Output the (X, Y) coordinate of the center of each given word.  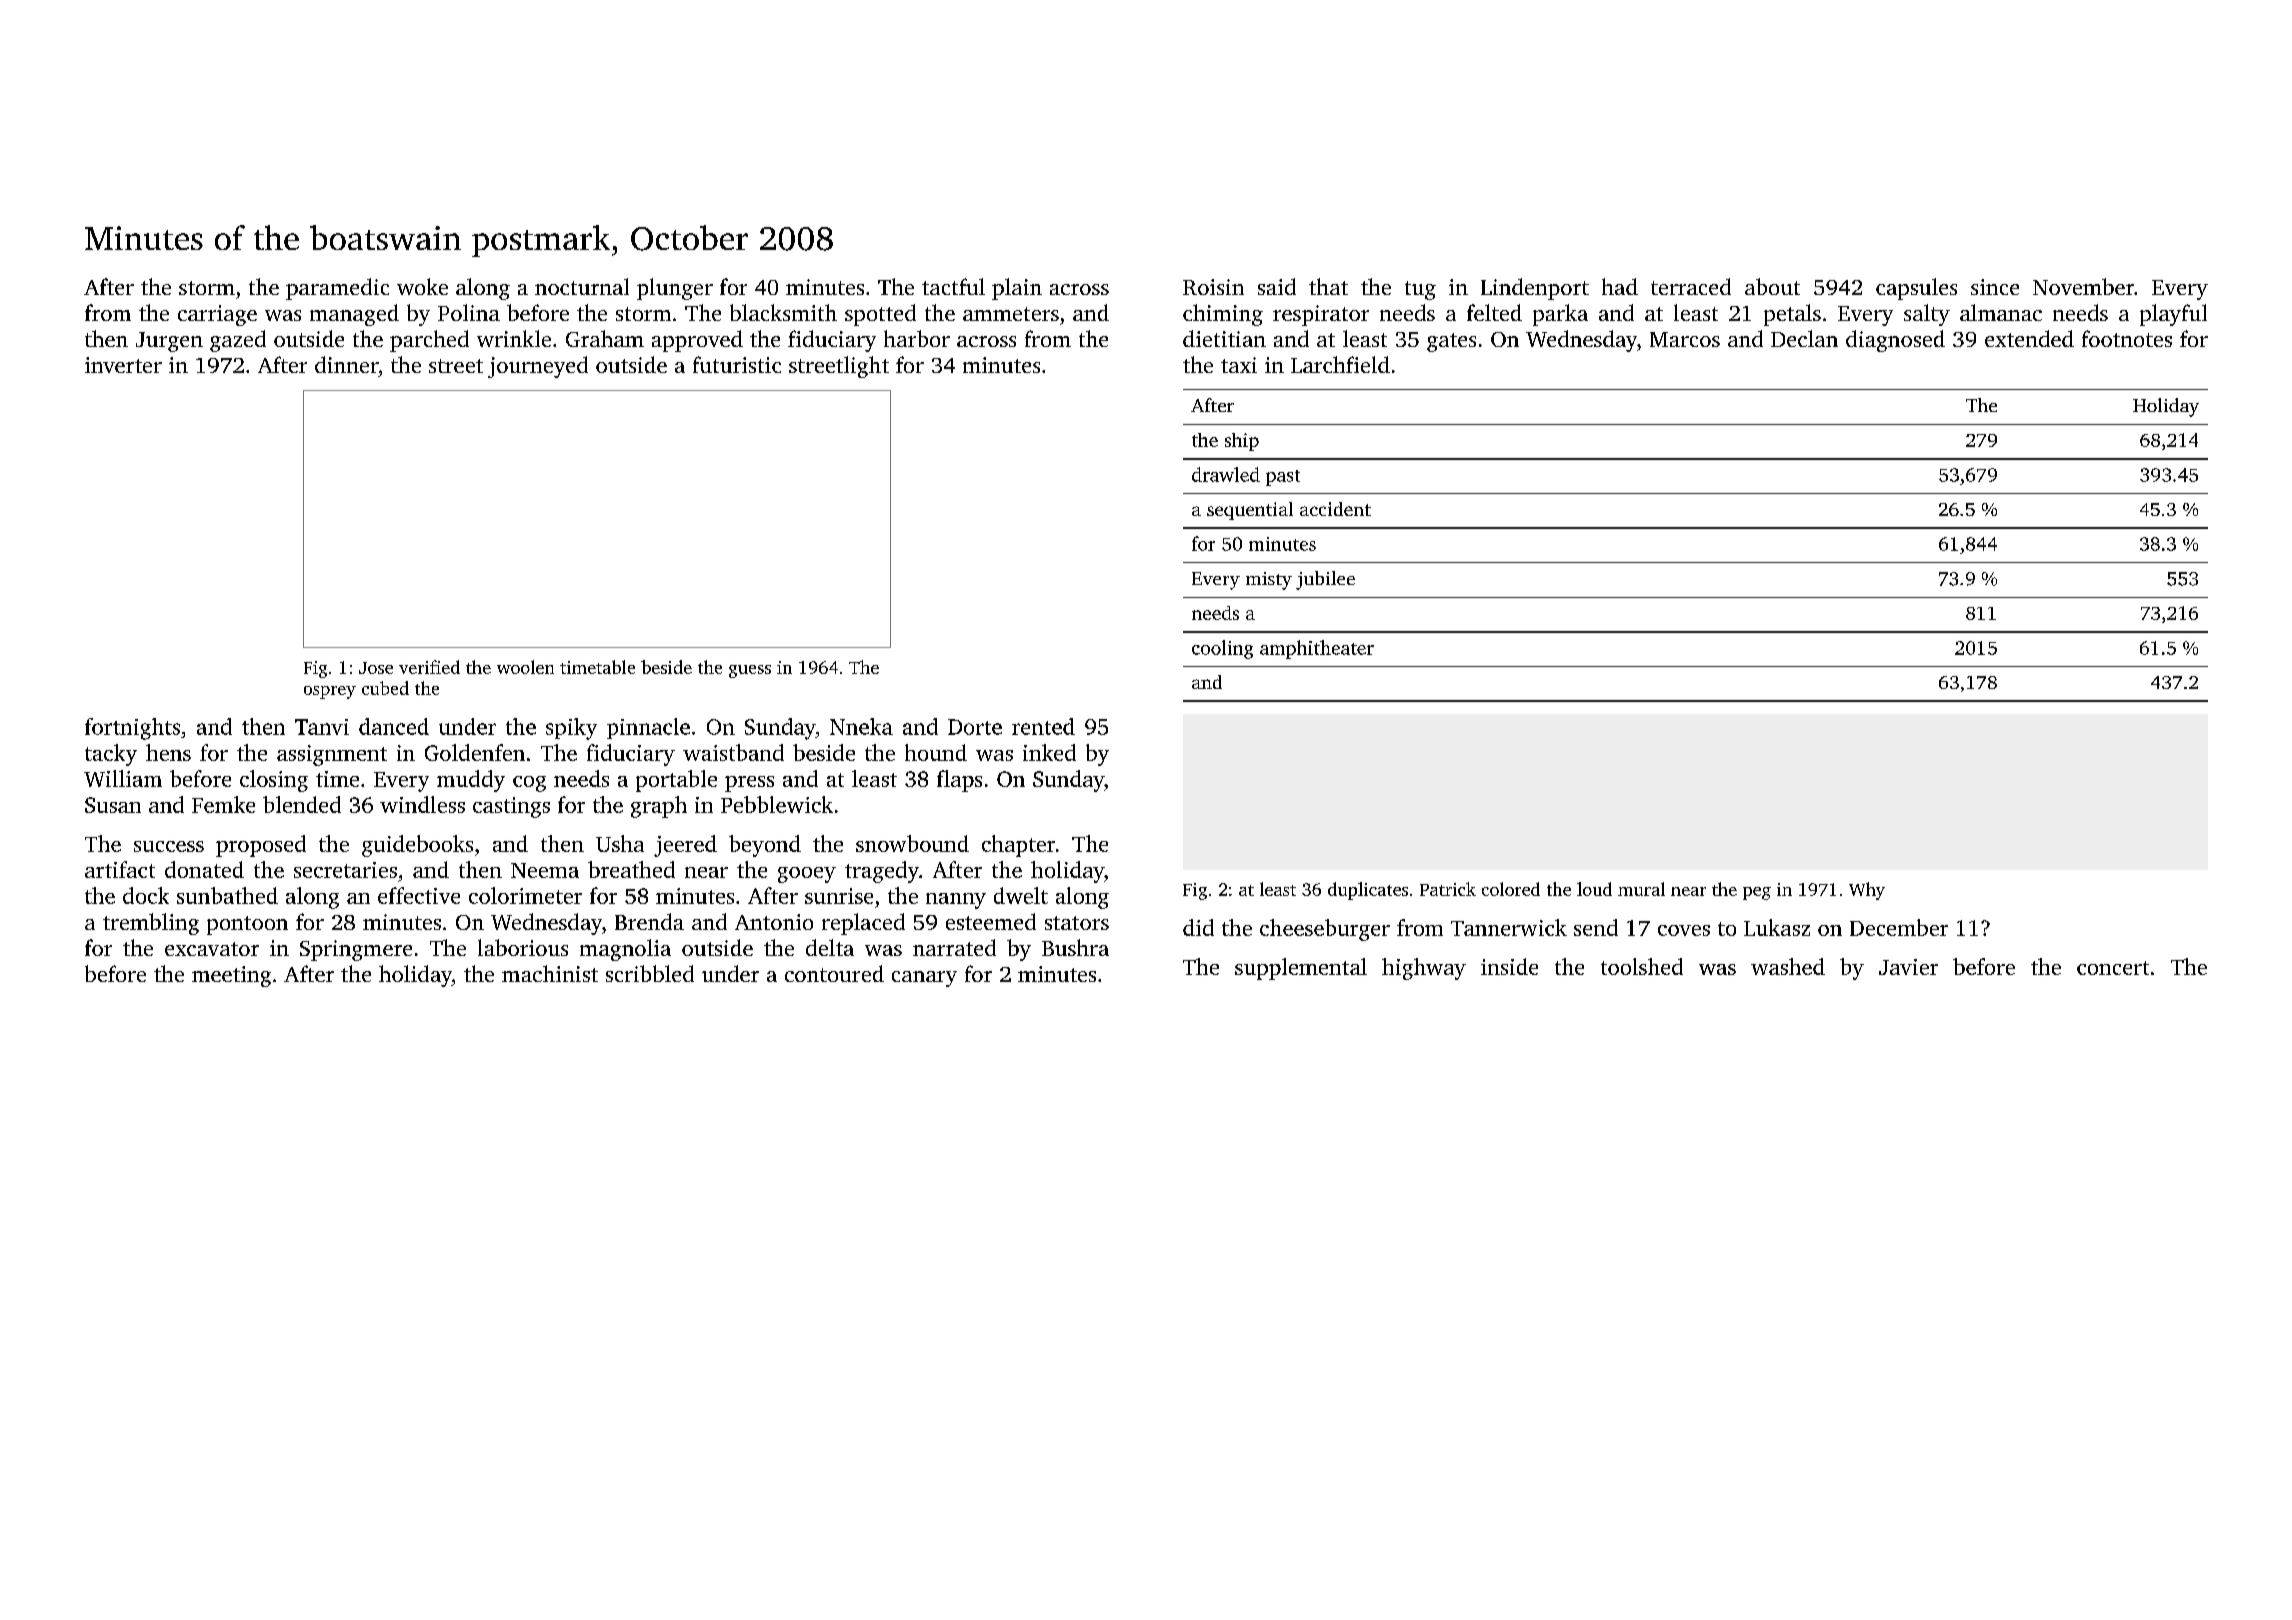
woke (422, 286)
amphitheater (1317, 649)
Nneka (861, 726)
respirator (1321, 315)
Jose (376, 668)
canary (924, 979)
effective (419, 895)
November (2083, 286)
